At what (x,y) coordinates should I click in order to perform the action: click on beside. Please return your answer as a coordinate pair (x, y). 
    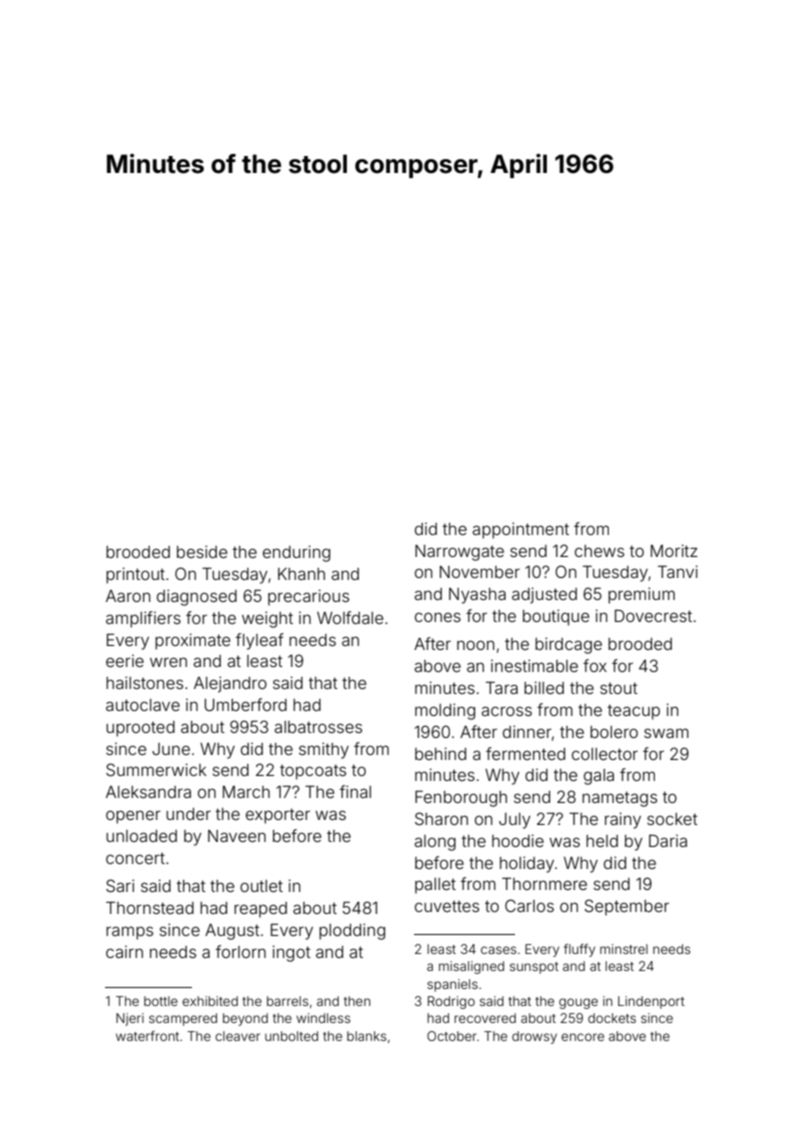
    Looking at the image, I should click on (202, 551).
